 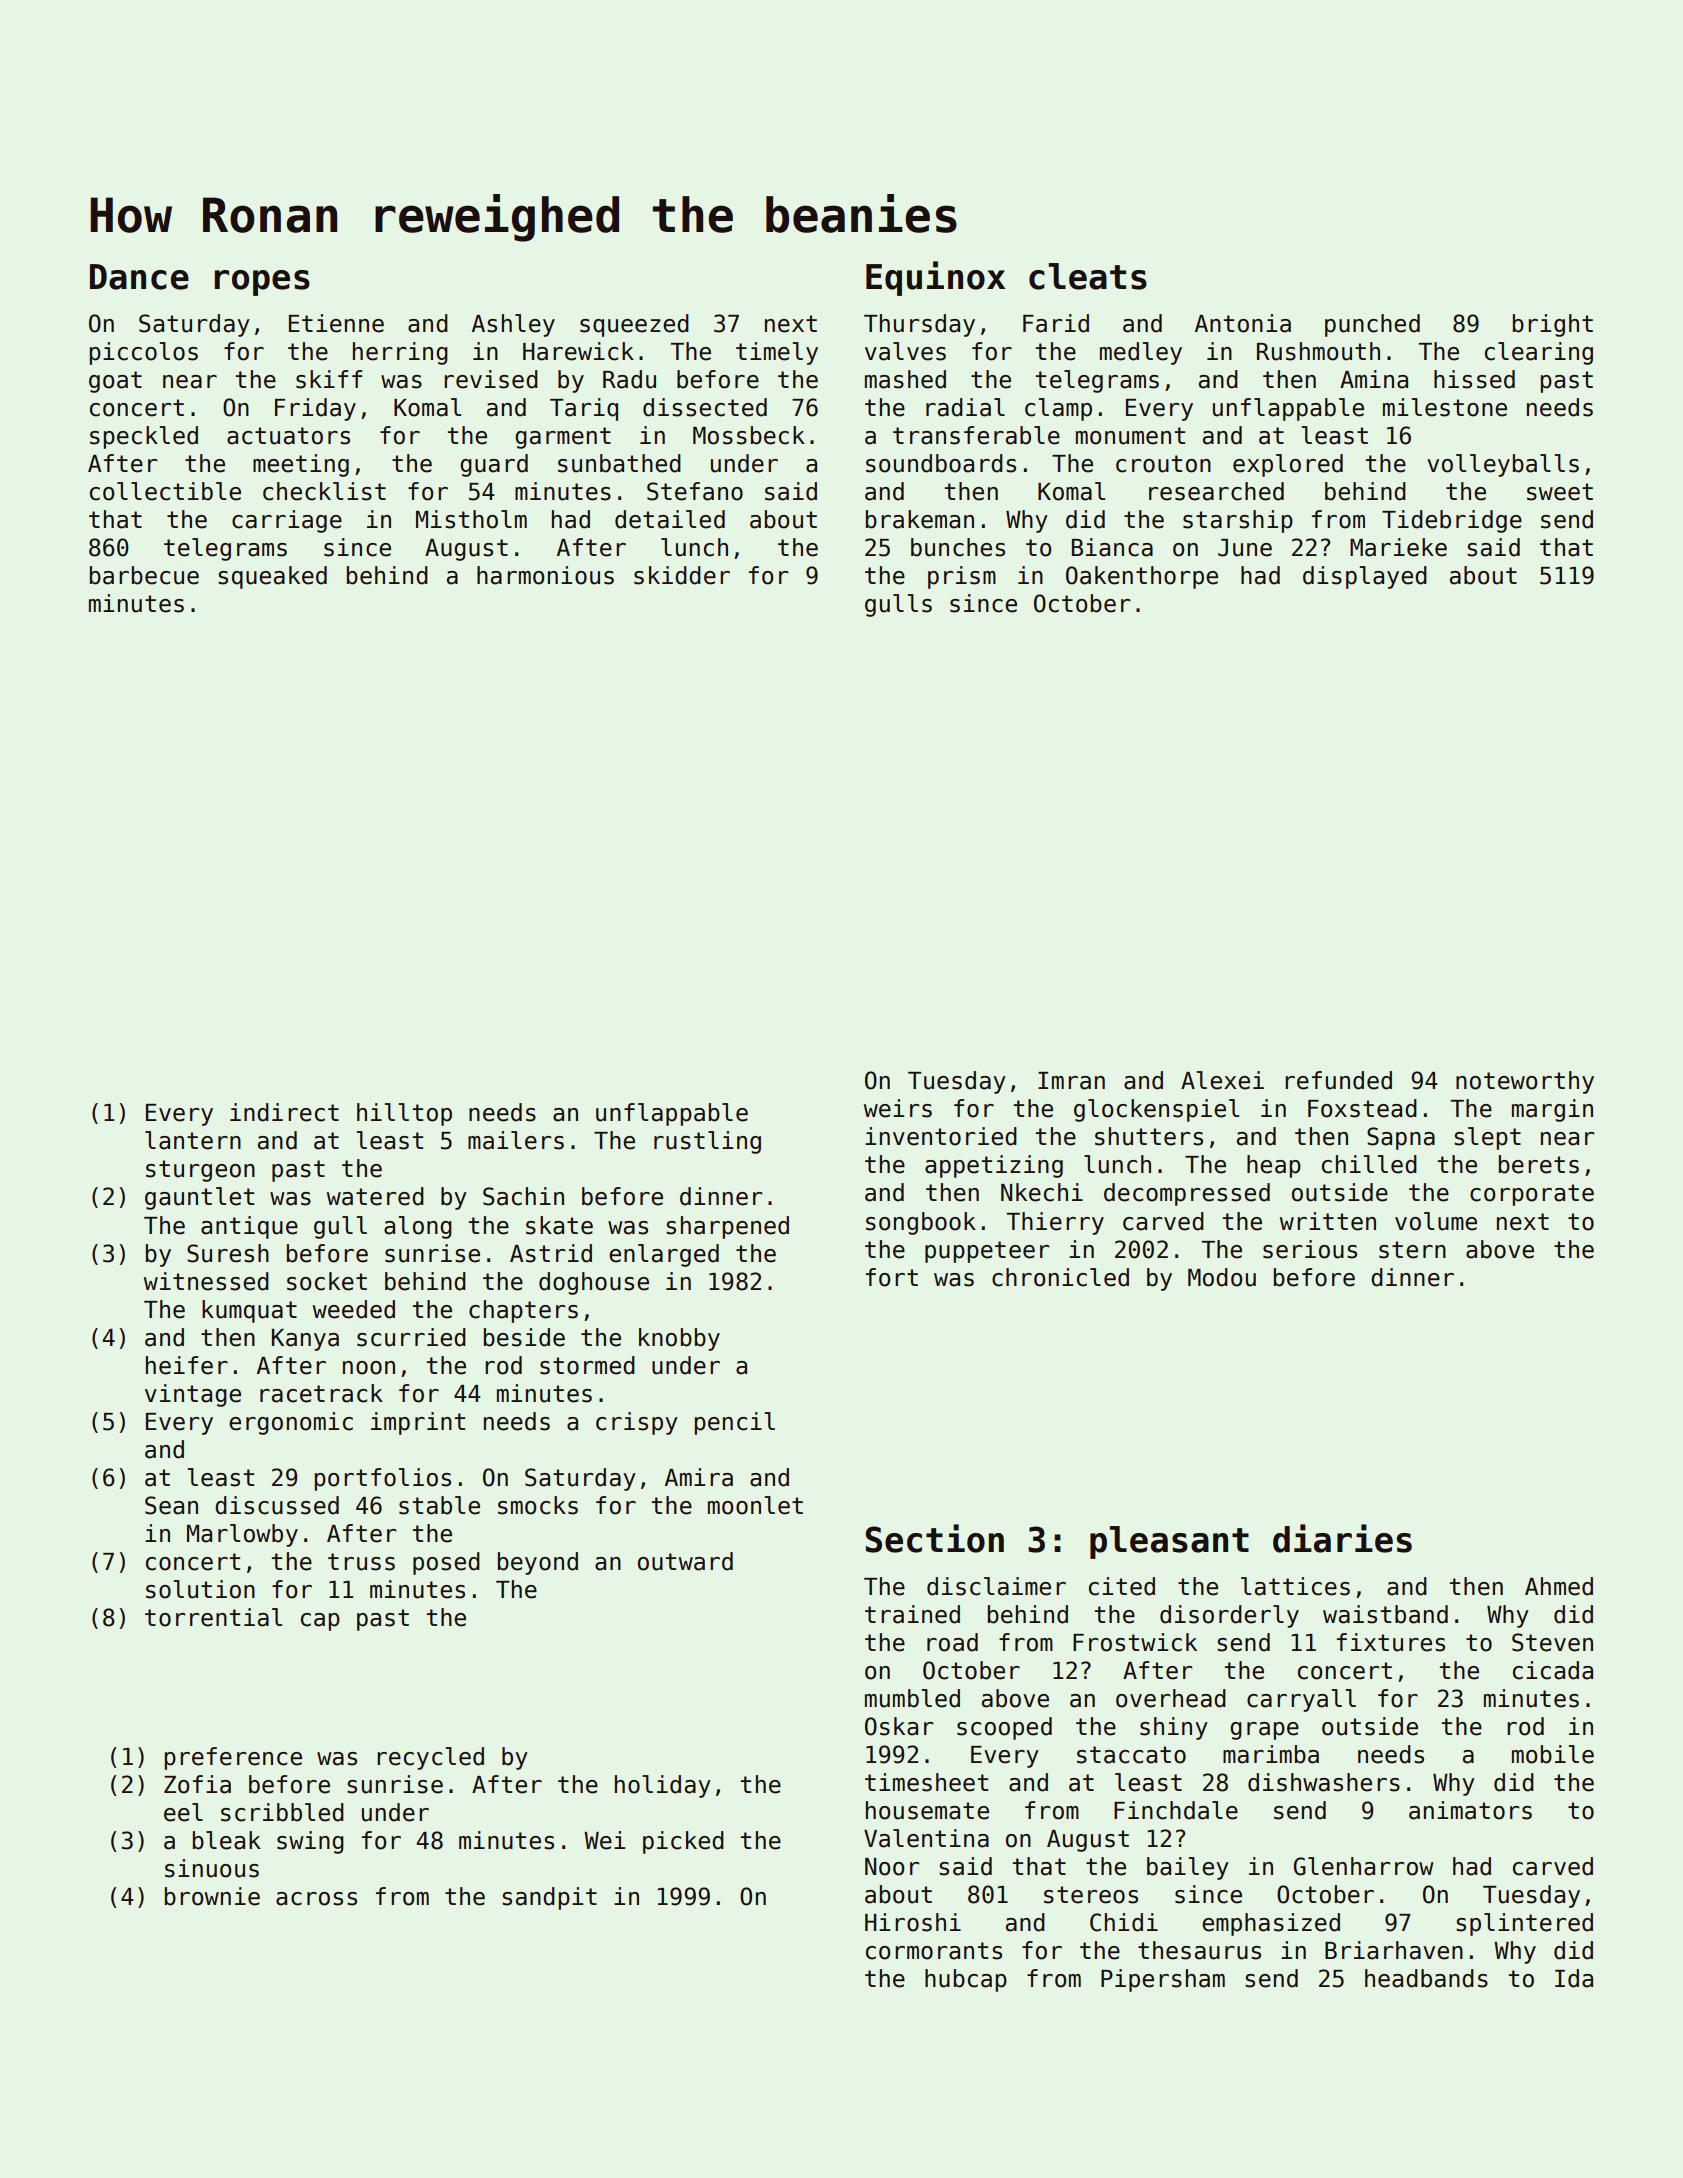 What do you see at coordinates (139, 277) in the image?
I see `Dance` at bounding box center [139, 277].
